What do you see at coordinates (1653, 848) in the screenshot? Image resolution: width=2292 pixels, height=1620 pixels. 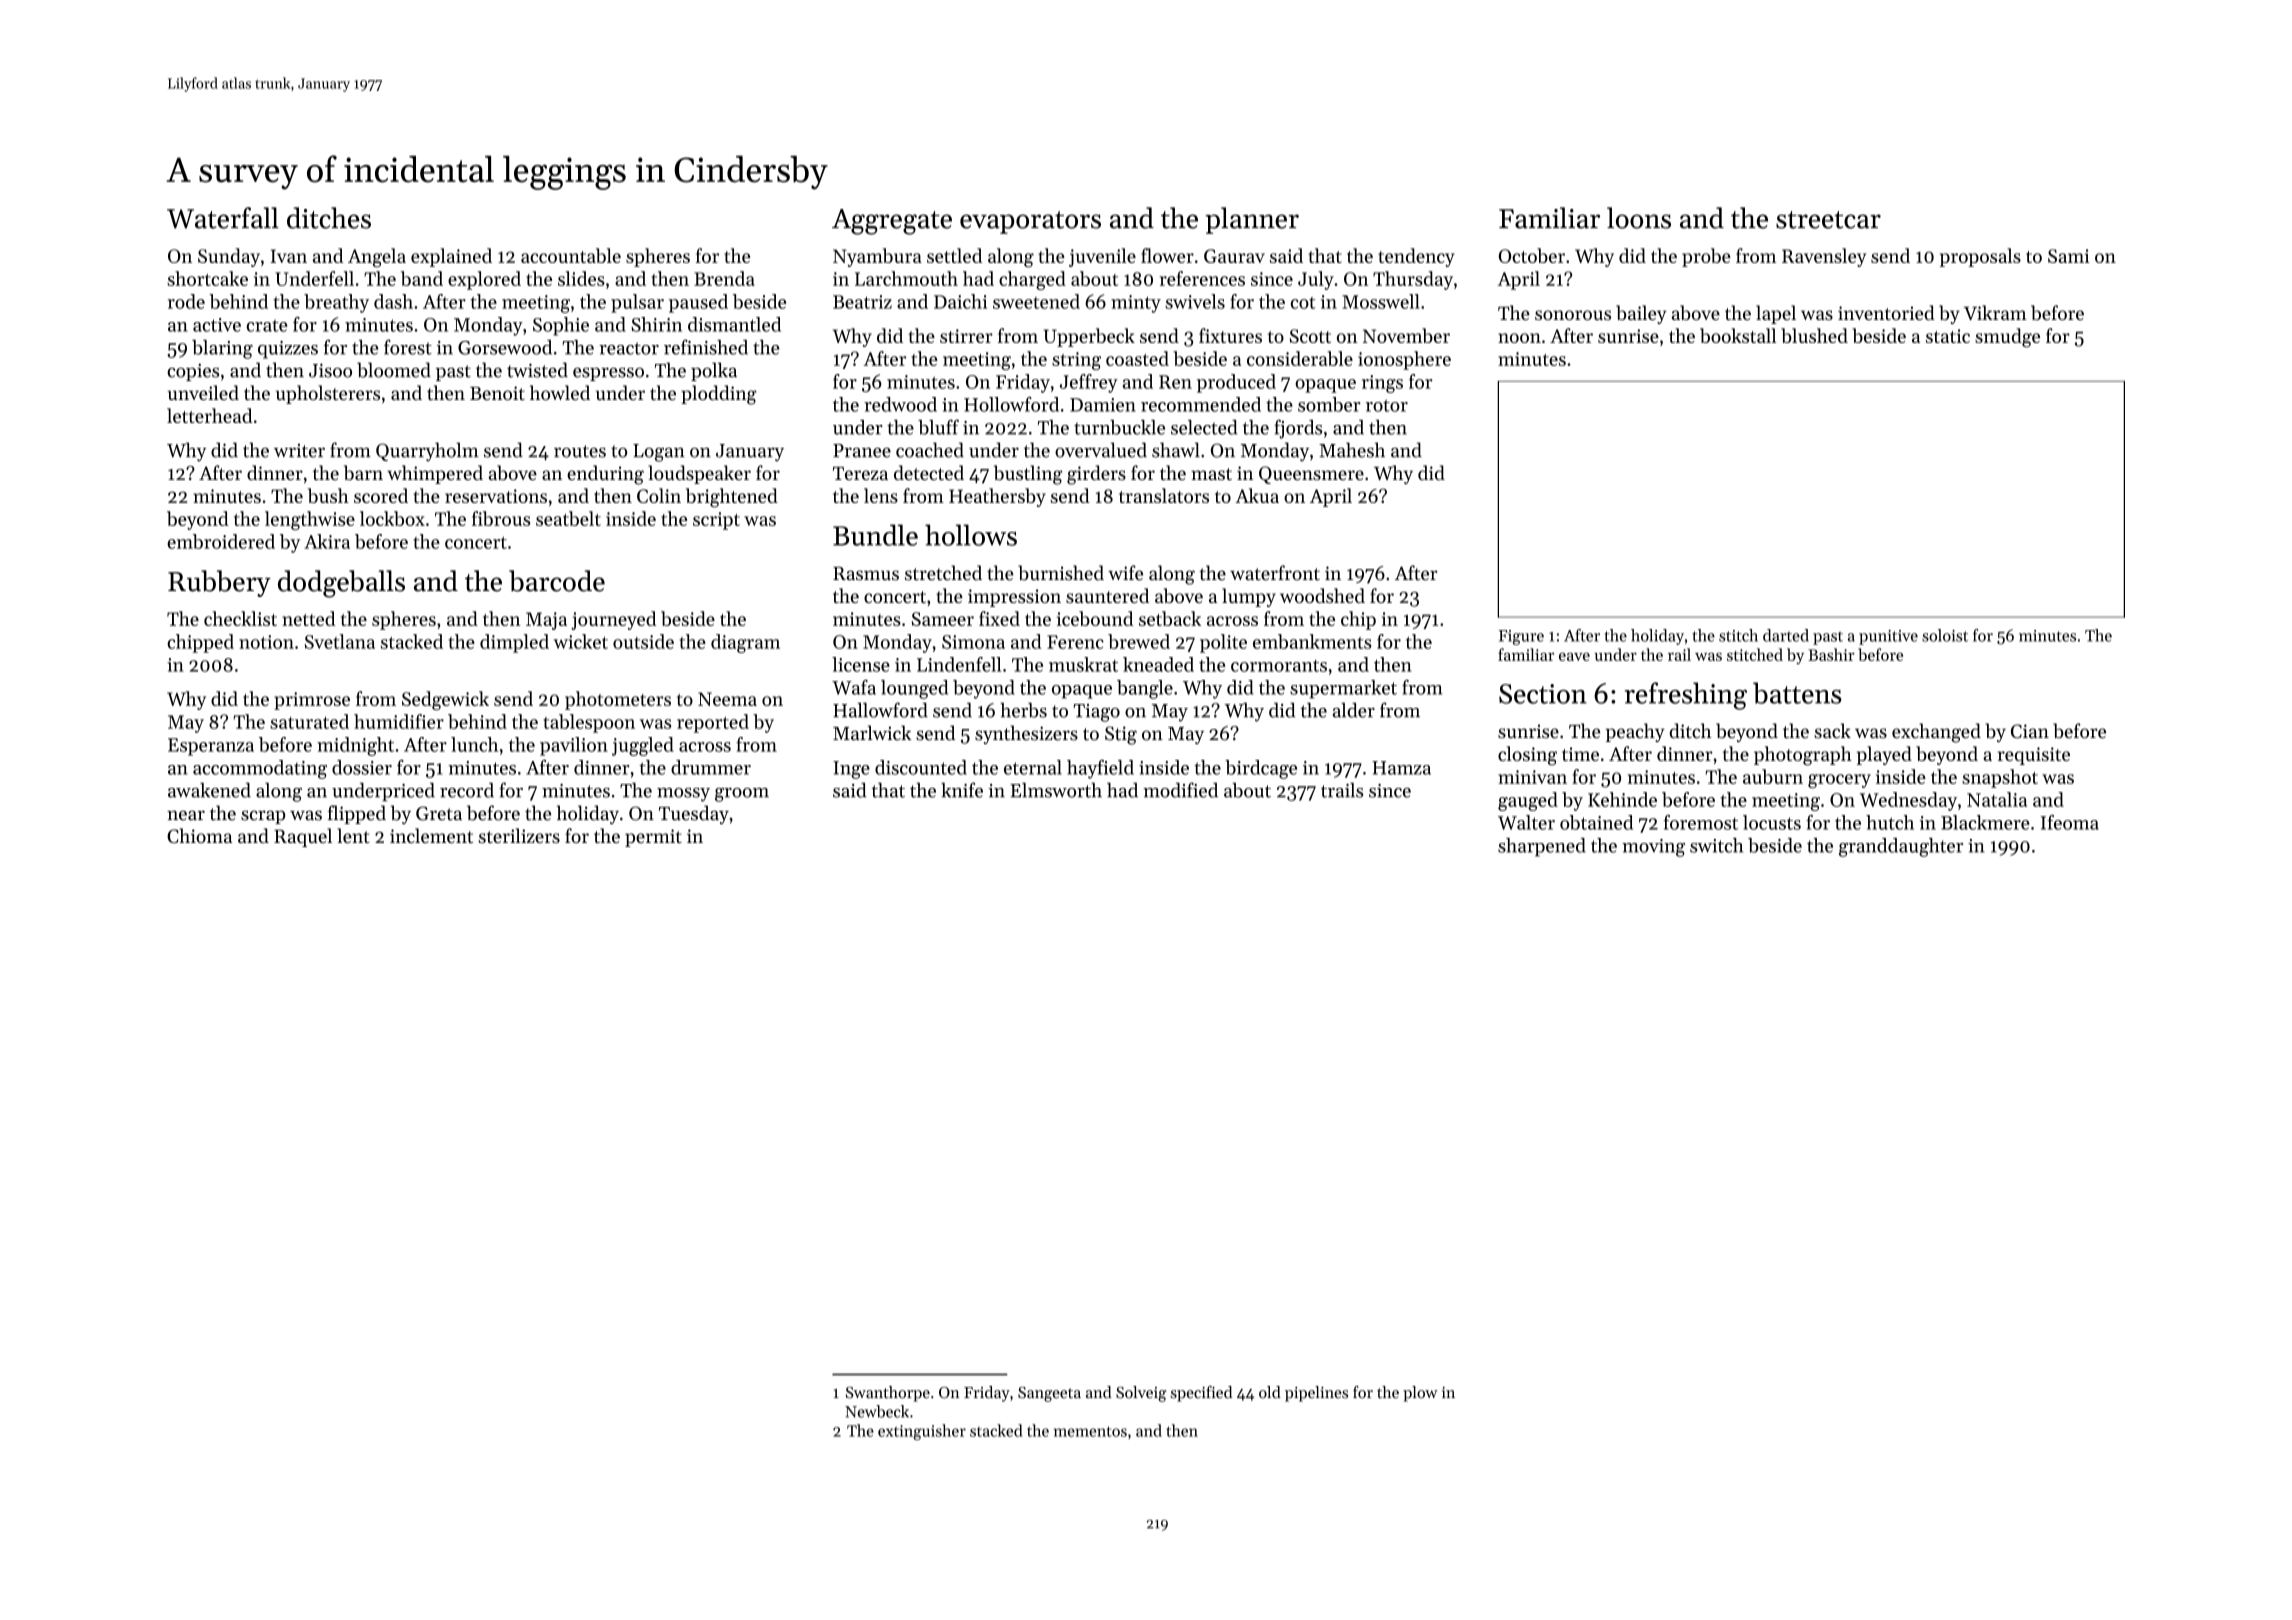 I see `moving` at bounding box center [1653, 848].
